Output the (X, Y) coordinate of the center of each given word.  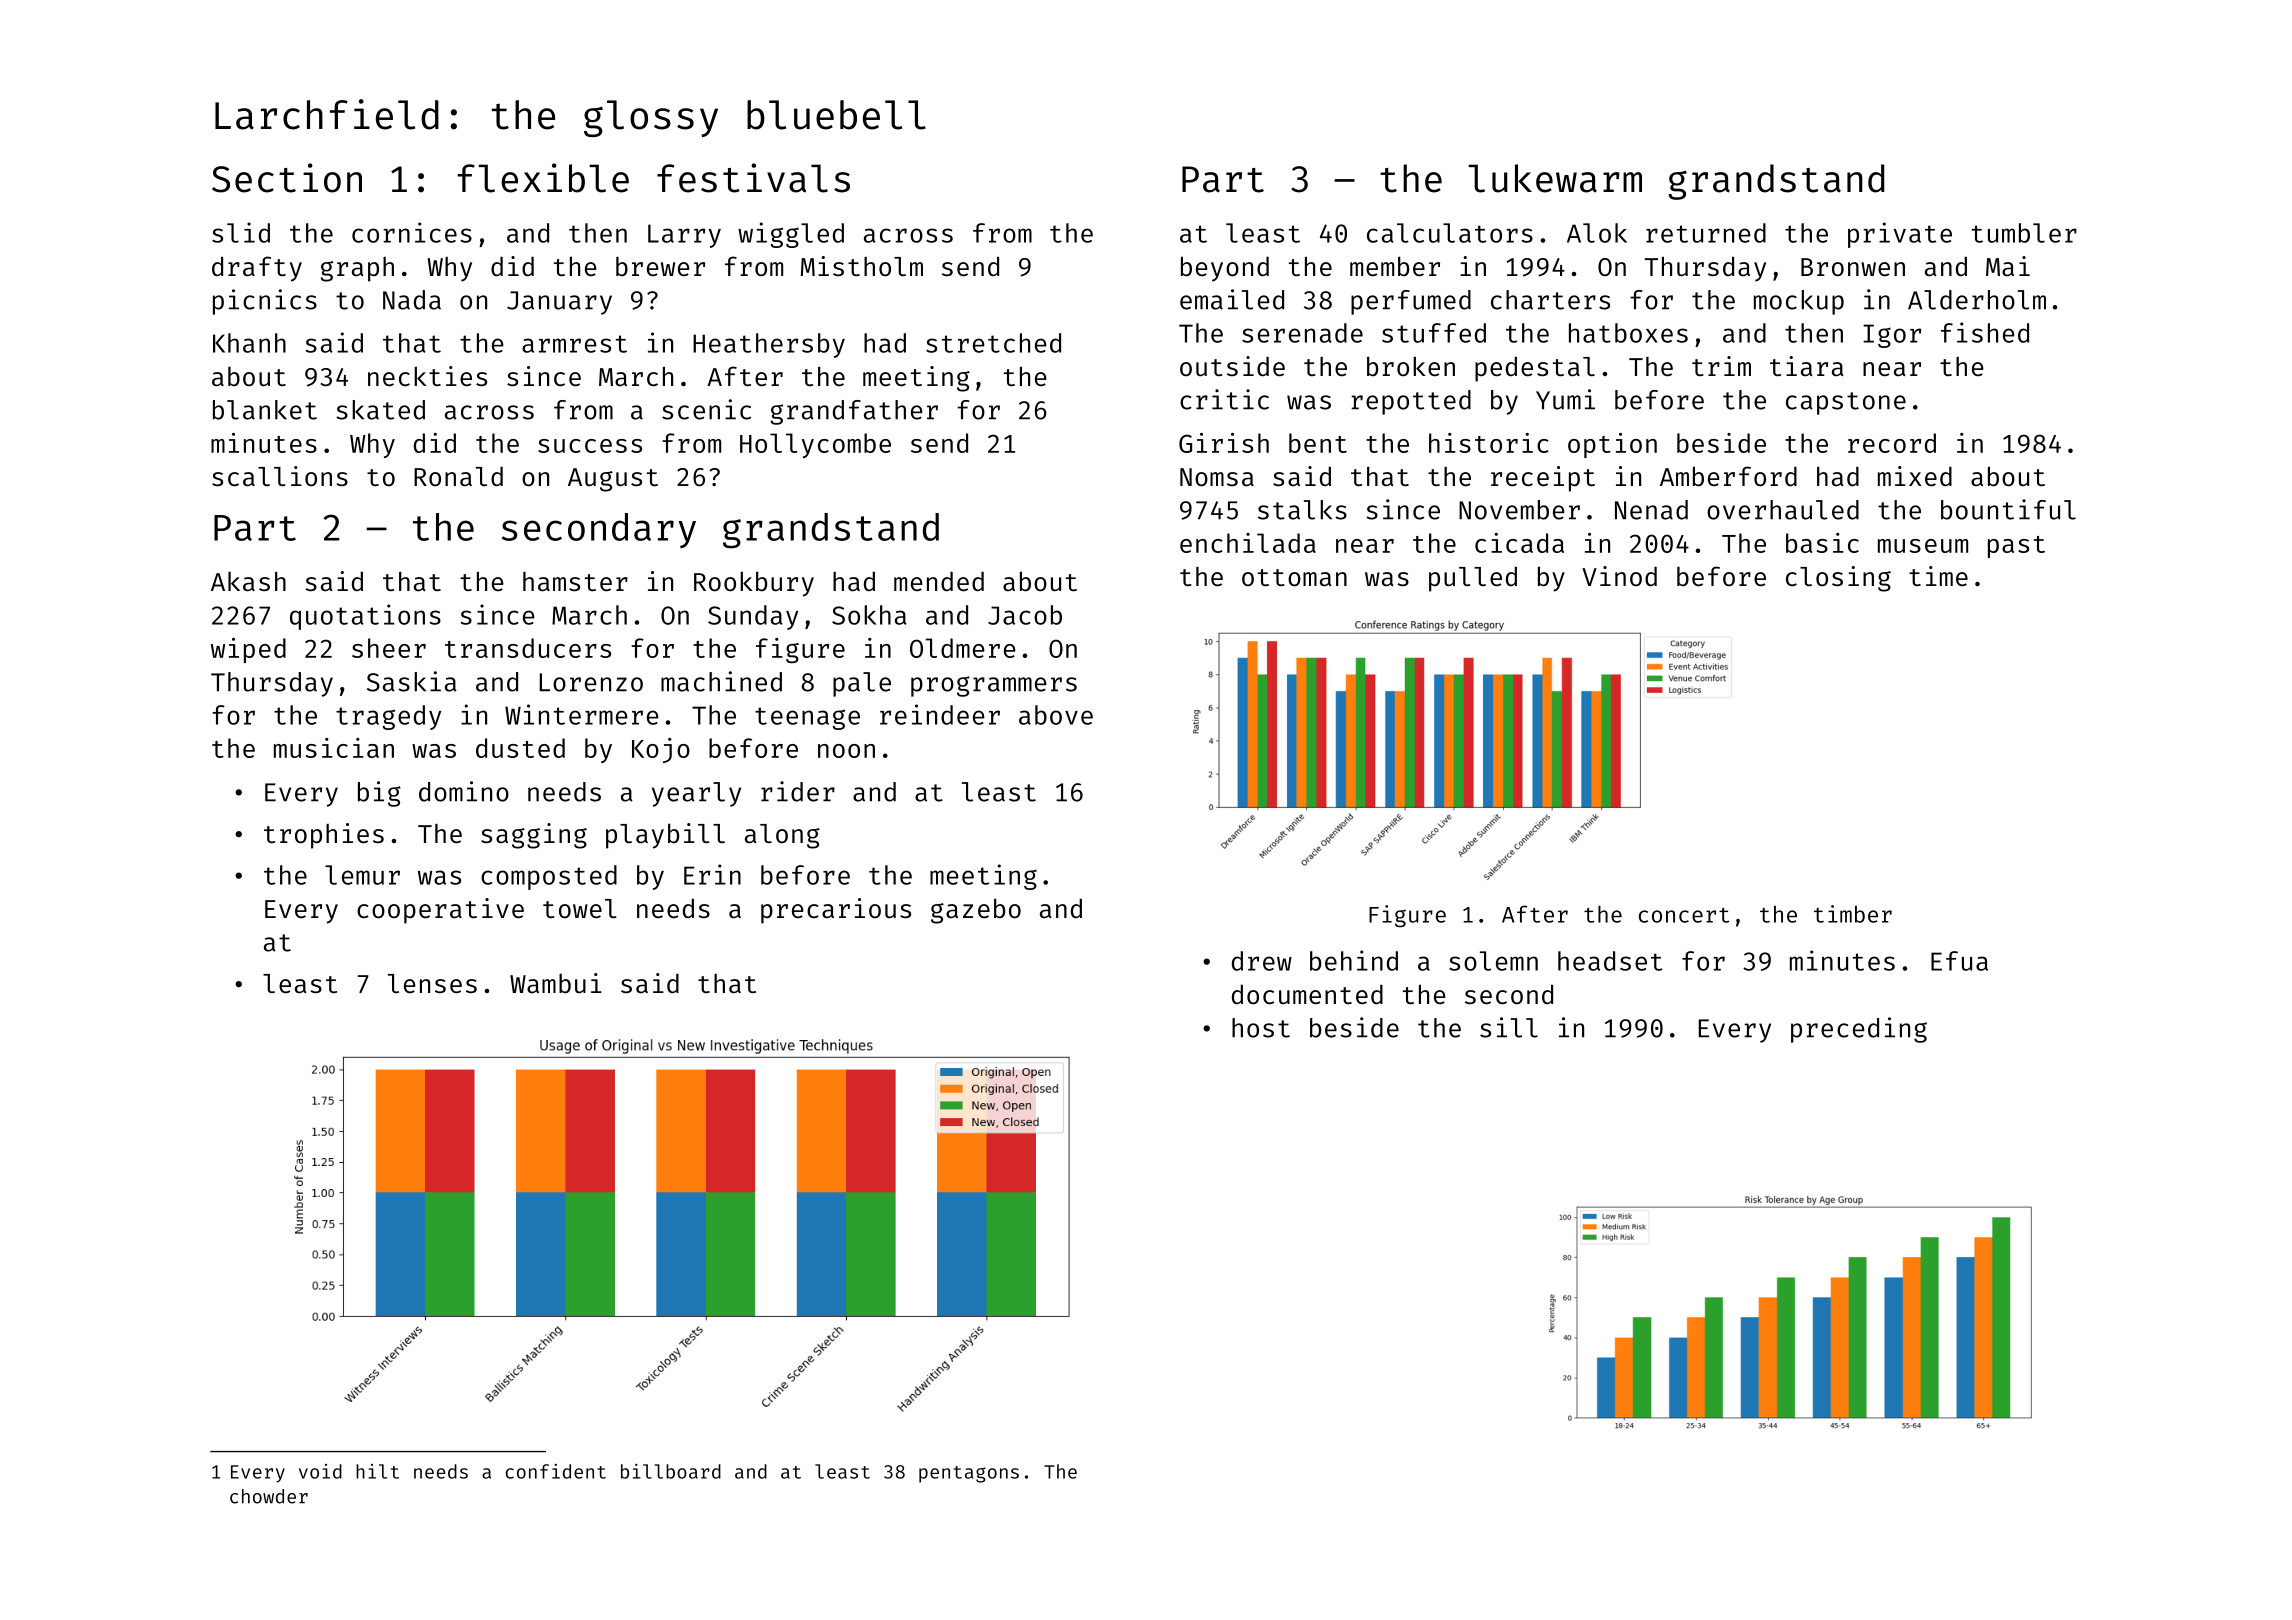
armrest (574, 344)
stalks (1302, 510)
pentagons (969, 1474)
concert (1684, 915)
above (1056, 715)
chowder (269, 1496)
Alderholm (1977, 300)
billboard (671, 1471)
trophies (324, 836)
